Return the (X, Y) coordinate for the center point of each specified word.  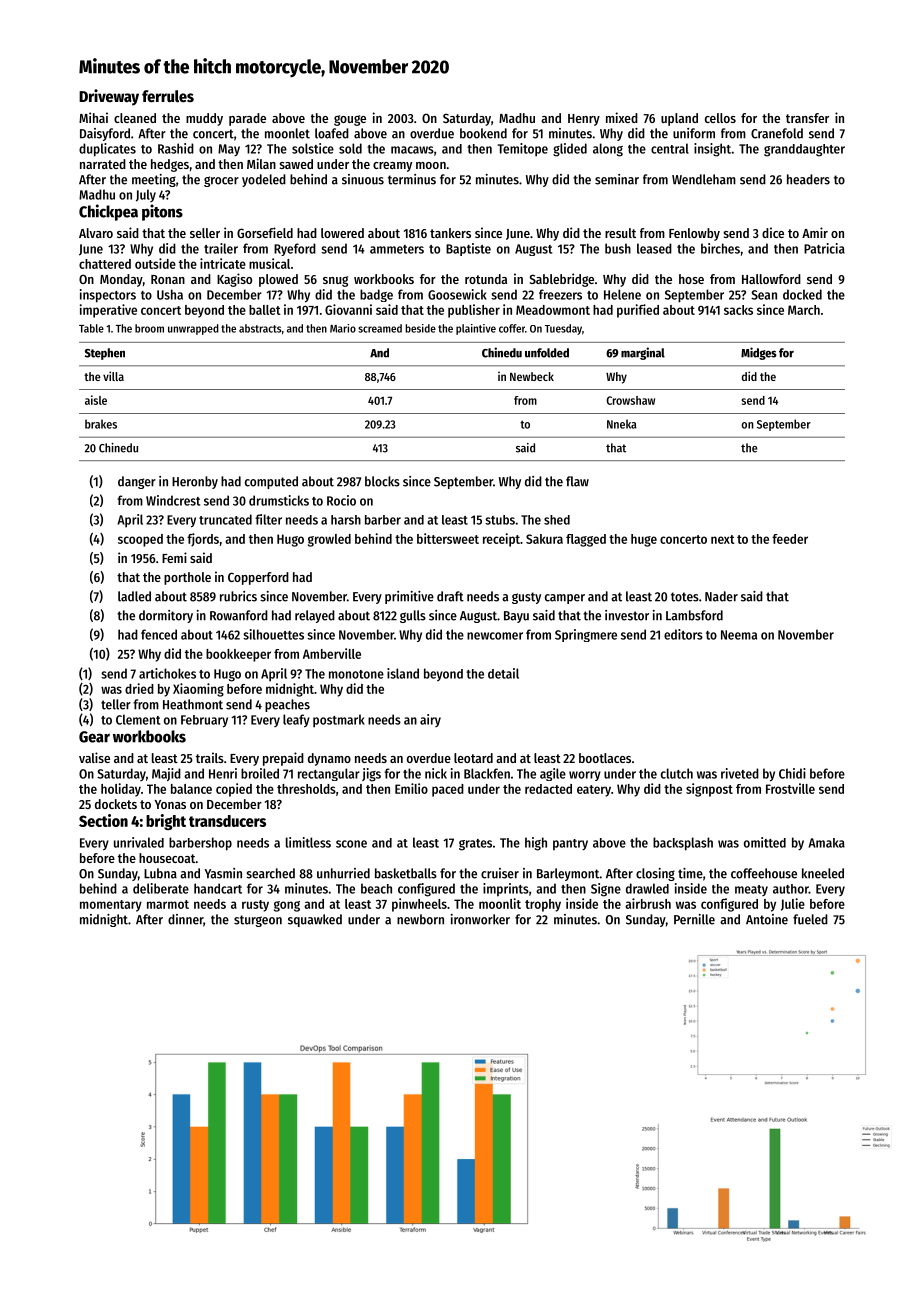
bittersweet (448, 538)
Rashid (176, 148)
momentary (111, 906)
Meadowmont (553, 310)
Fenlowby (694, 234)
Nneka (622, 424)
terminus (412, 179)
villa (113, 376)
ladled (134, 596)
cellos (720, 118)
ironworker (480, 919)
